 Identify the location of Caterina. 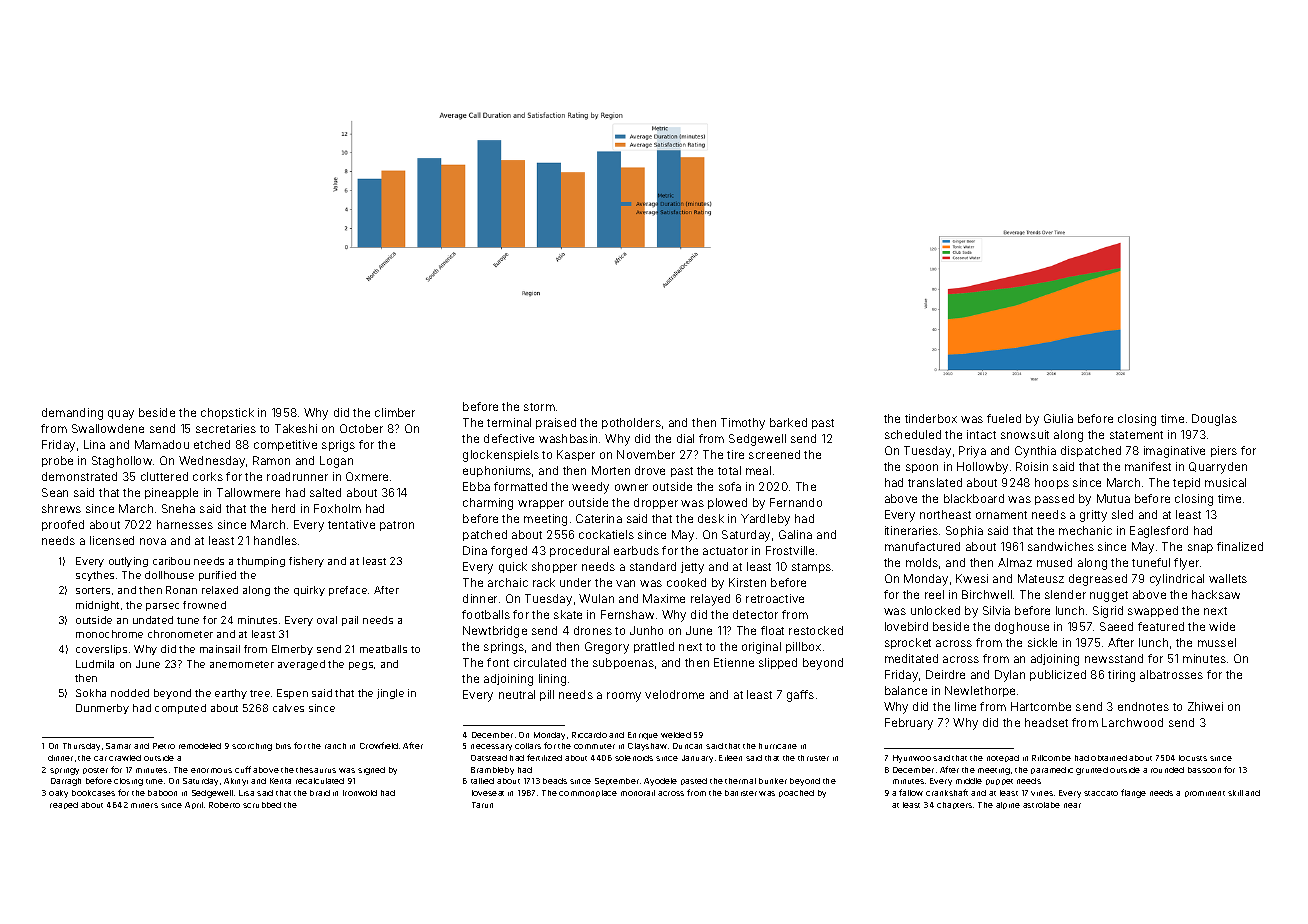
(599, 518).
